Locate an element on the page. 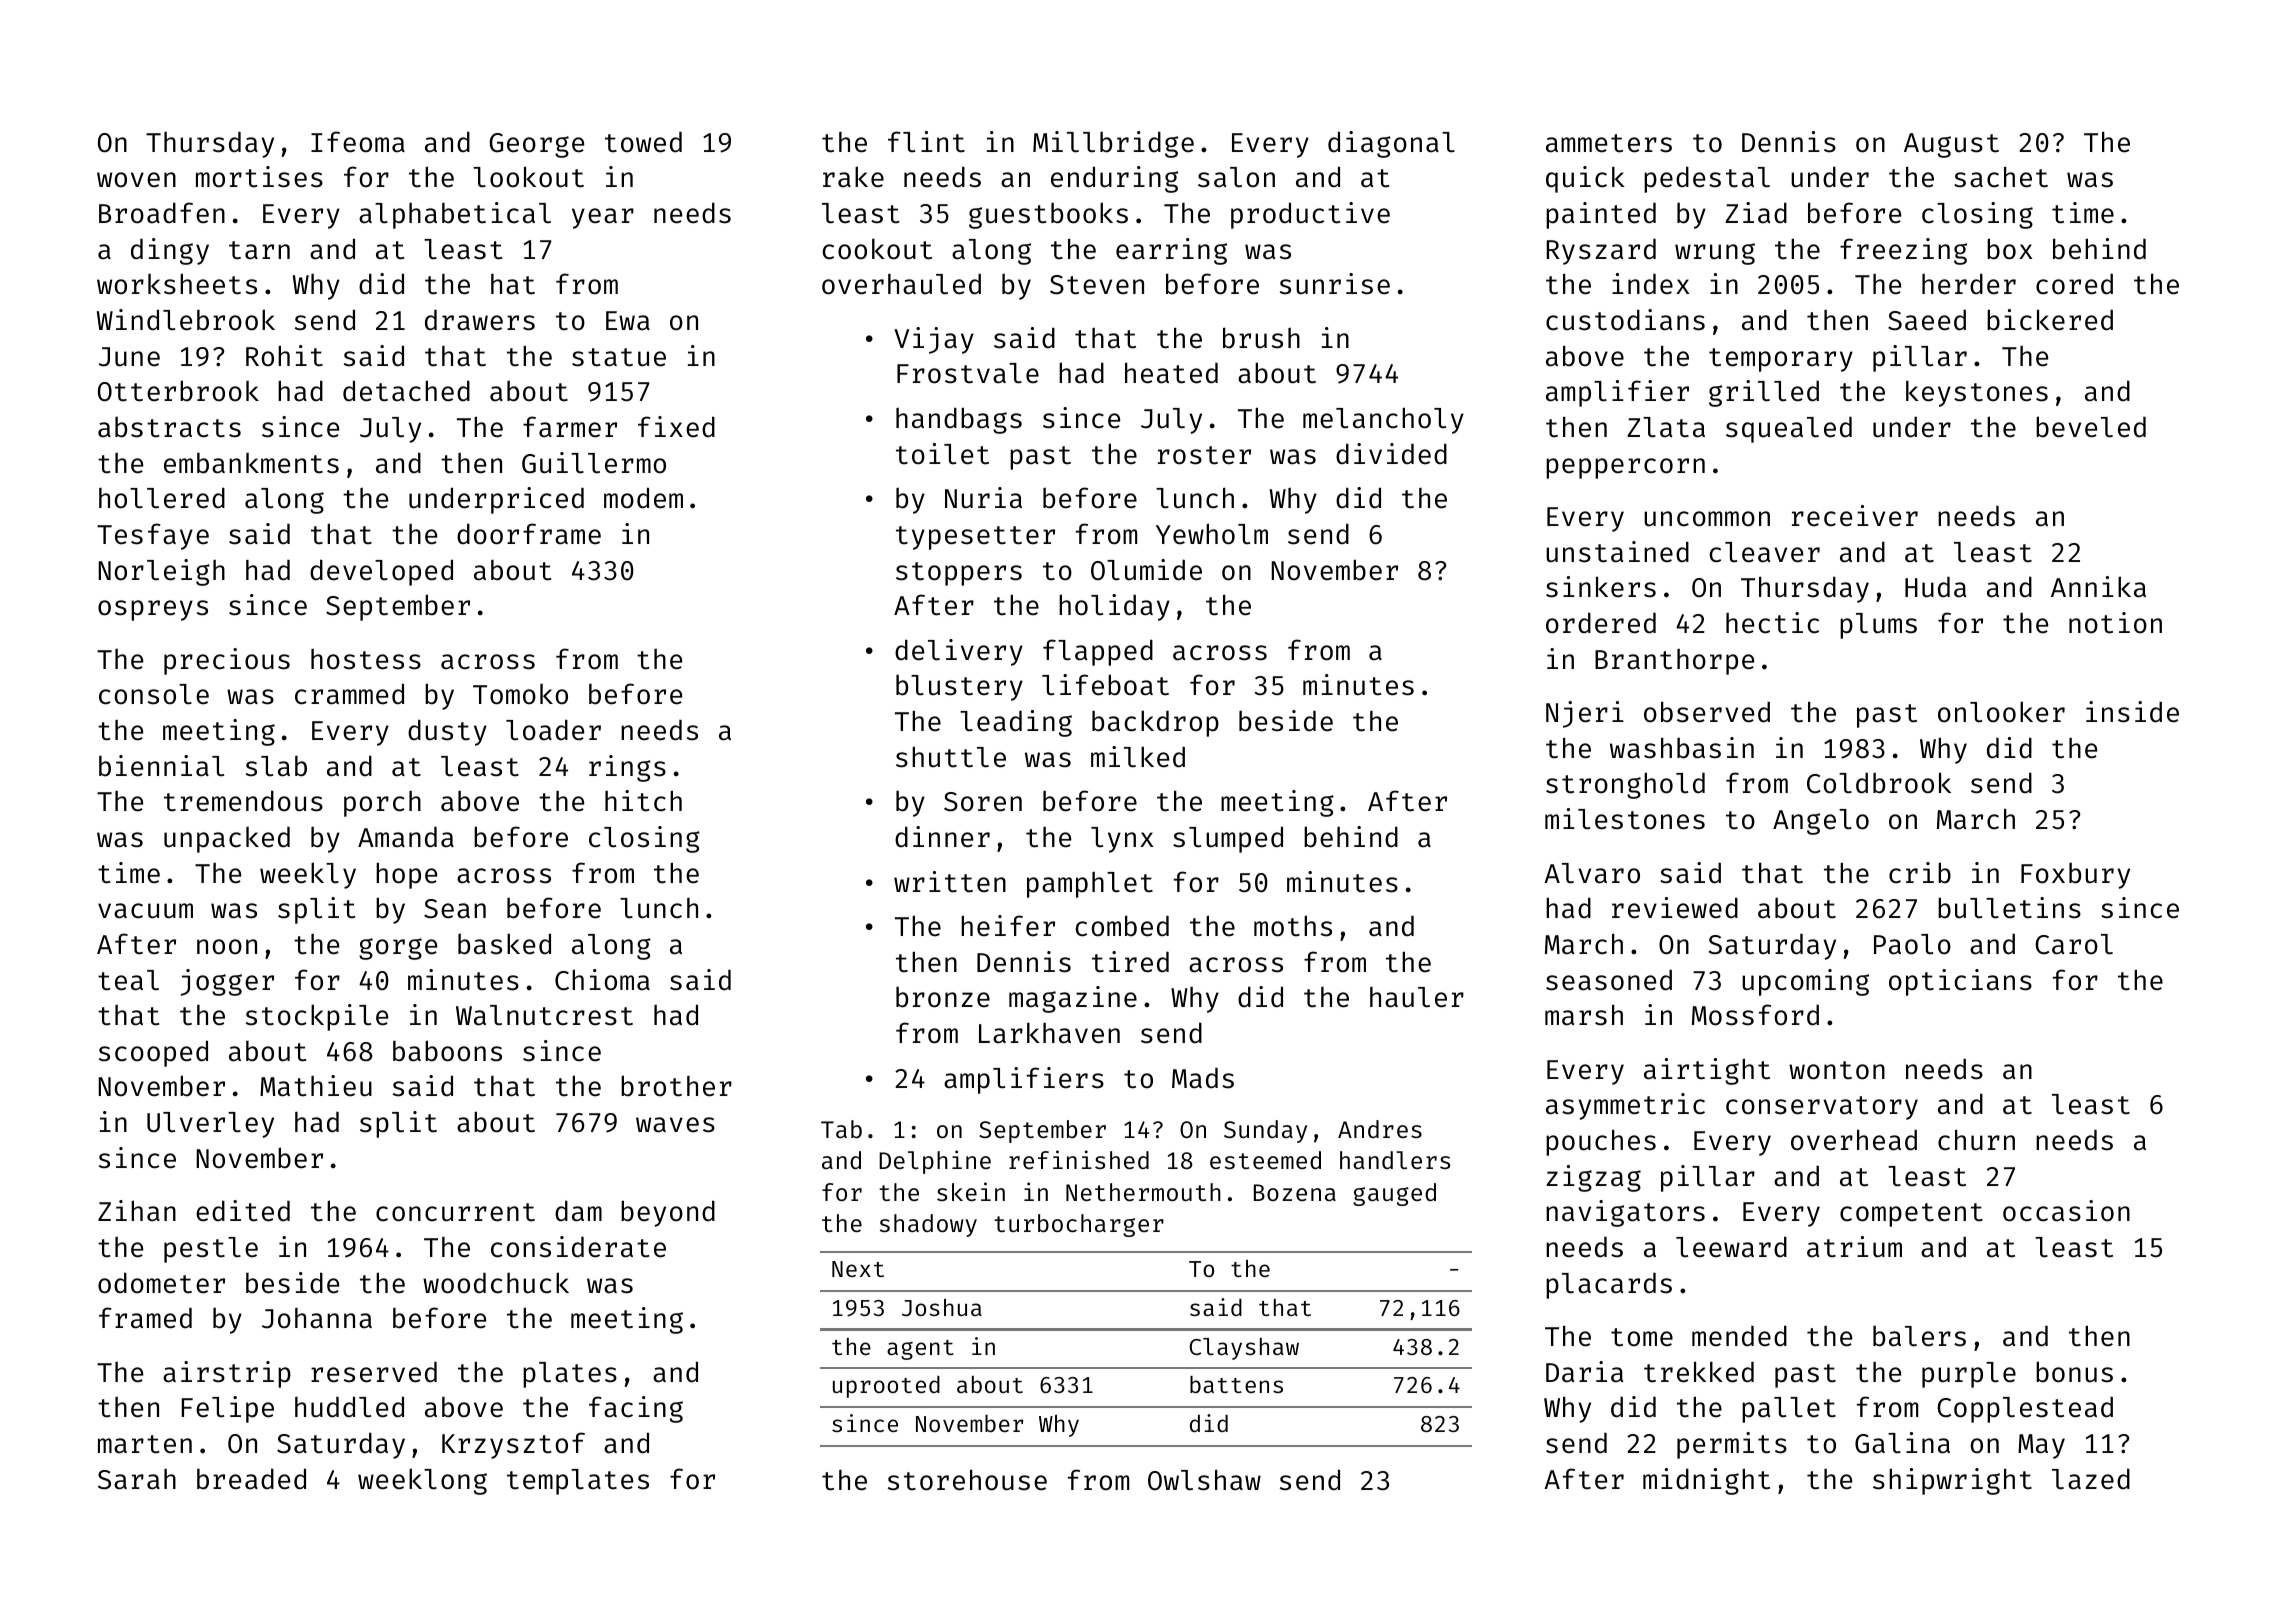 The height and width of the page is (1620, 2292). Johanna is located at coordinates (317, 1318).
